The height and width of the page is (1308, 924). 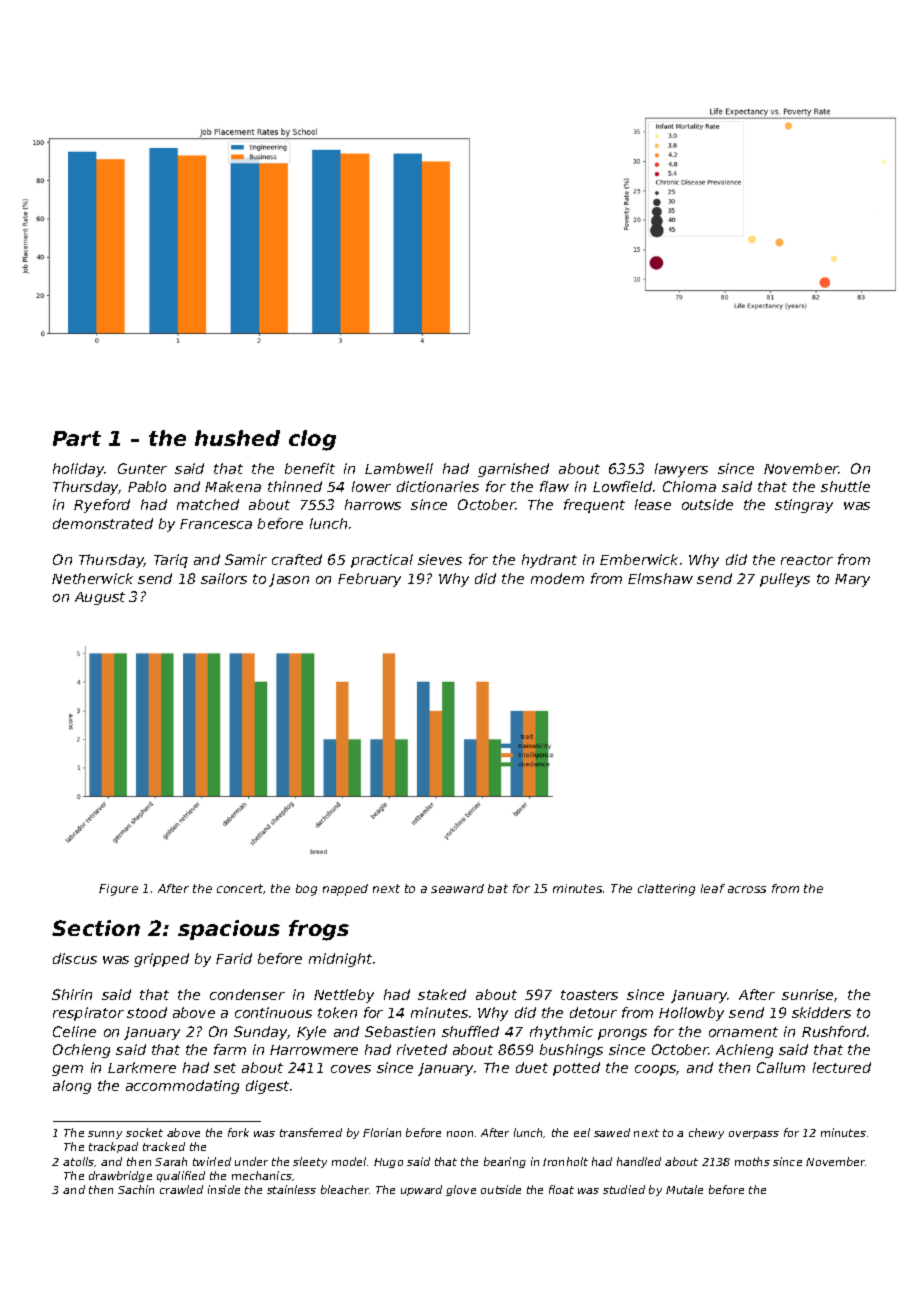 What do you see at coordinates (681, 470) in the page?
I see `lawyers` at bounding box center [681, 470].
